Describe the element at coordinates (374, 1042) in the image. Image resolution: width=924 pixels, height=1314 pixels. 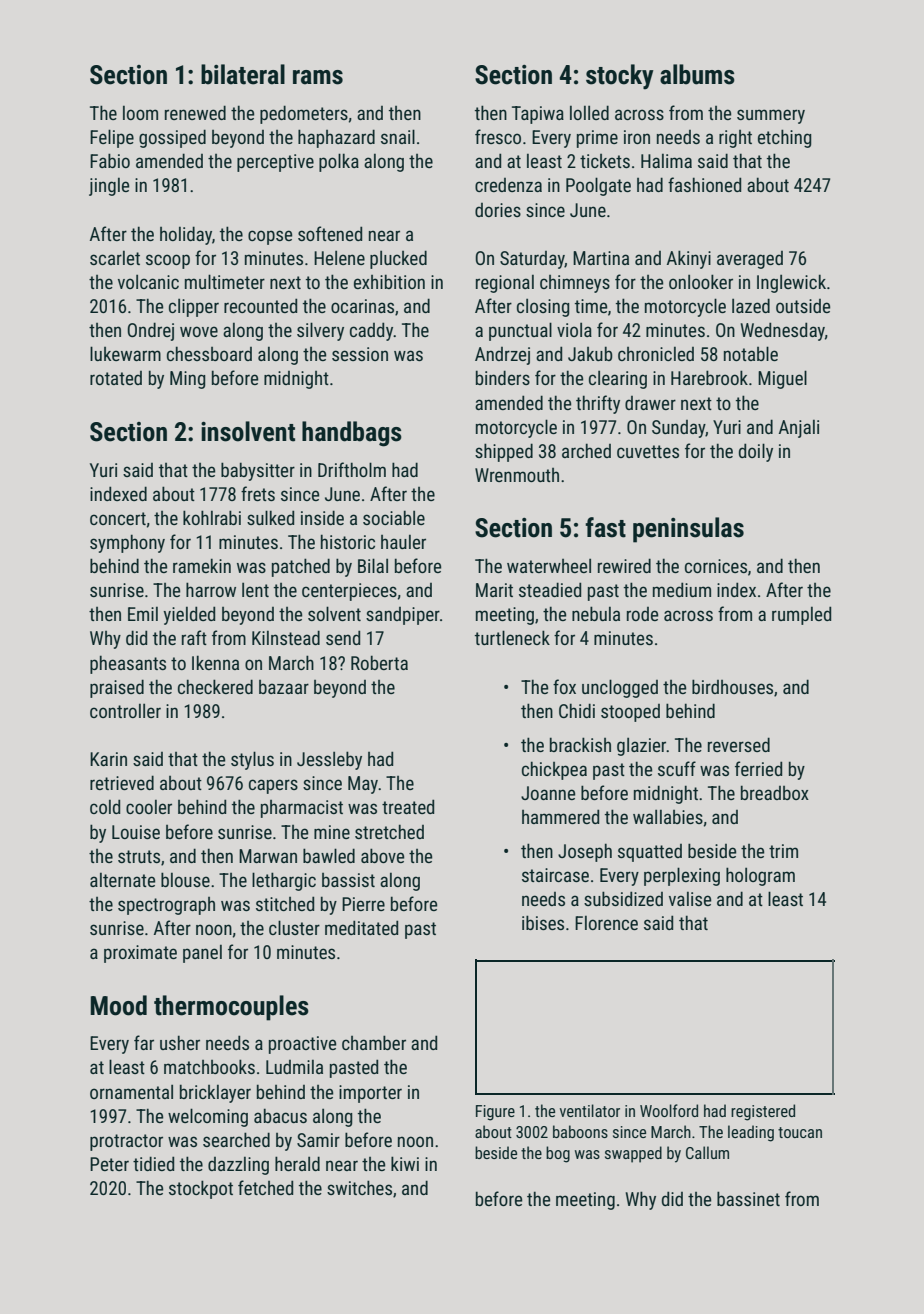
I see `chamber` at that location.
